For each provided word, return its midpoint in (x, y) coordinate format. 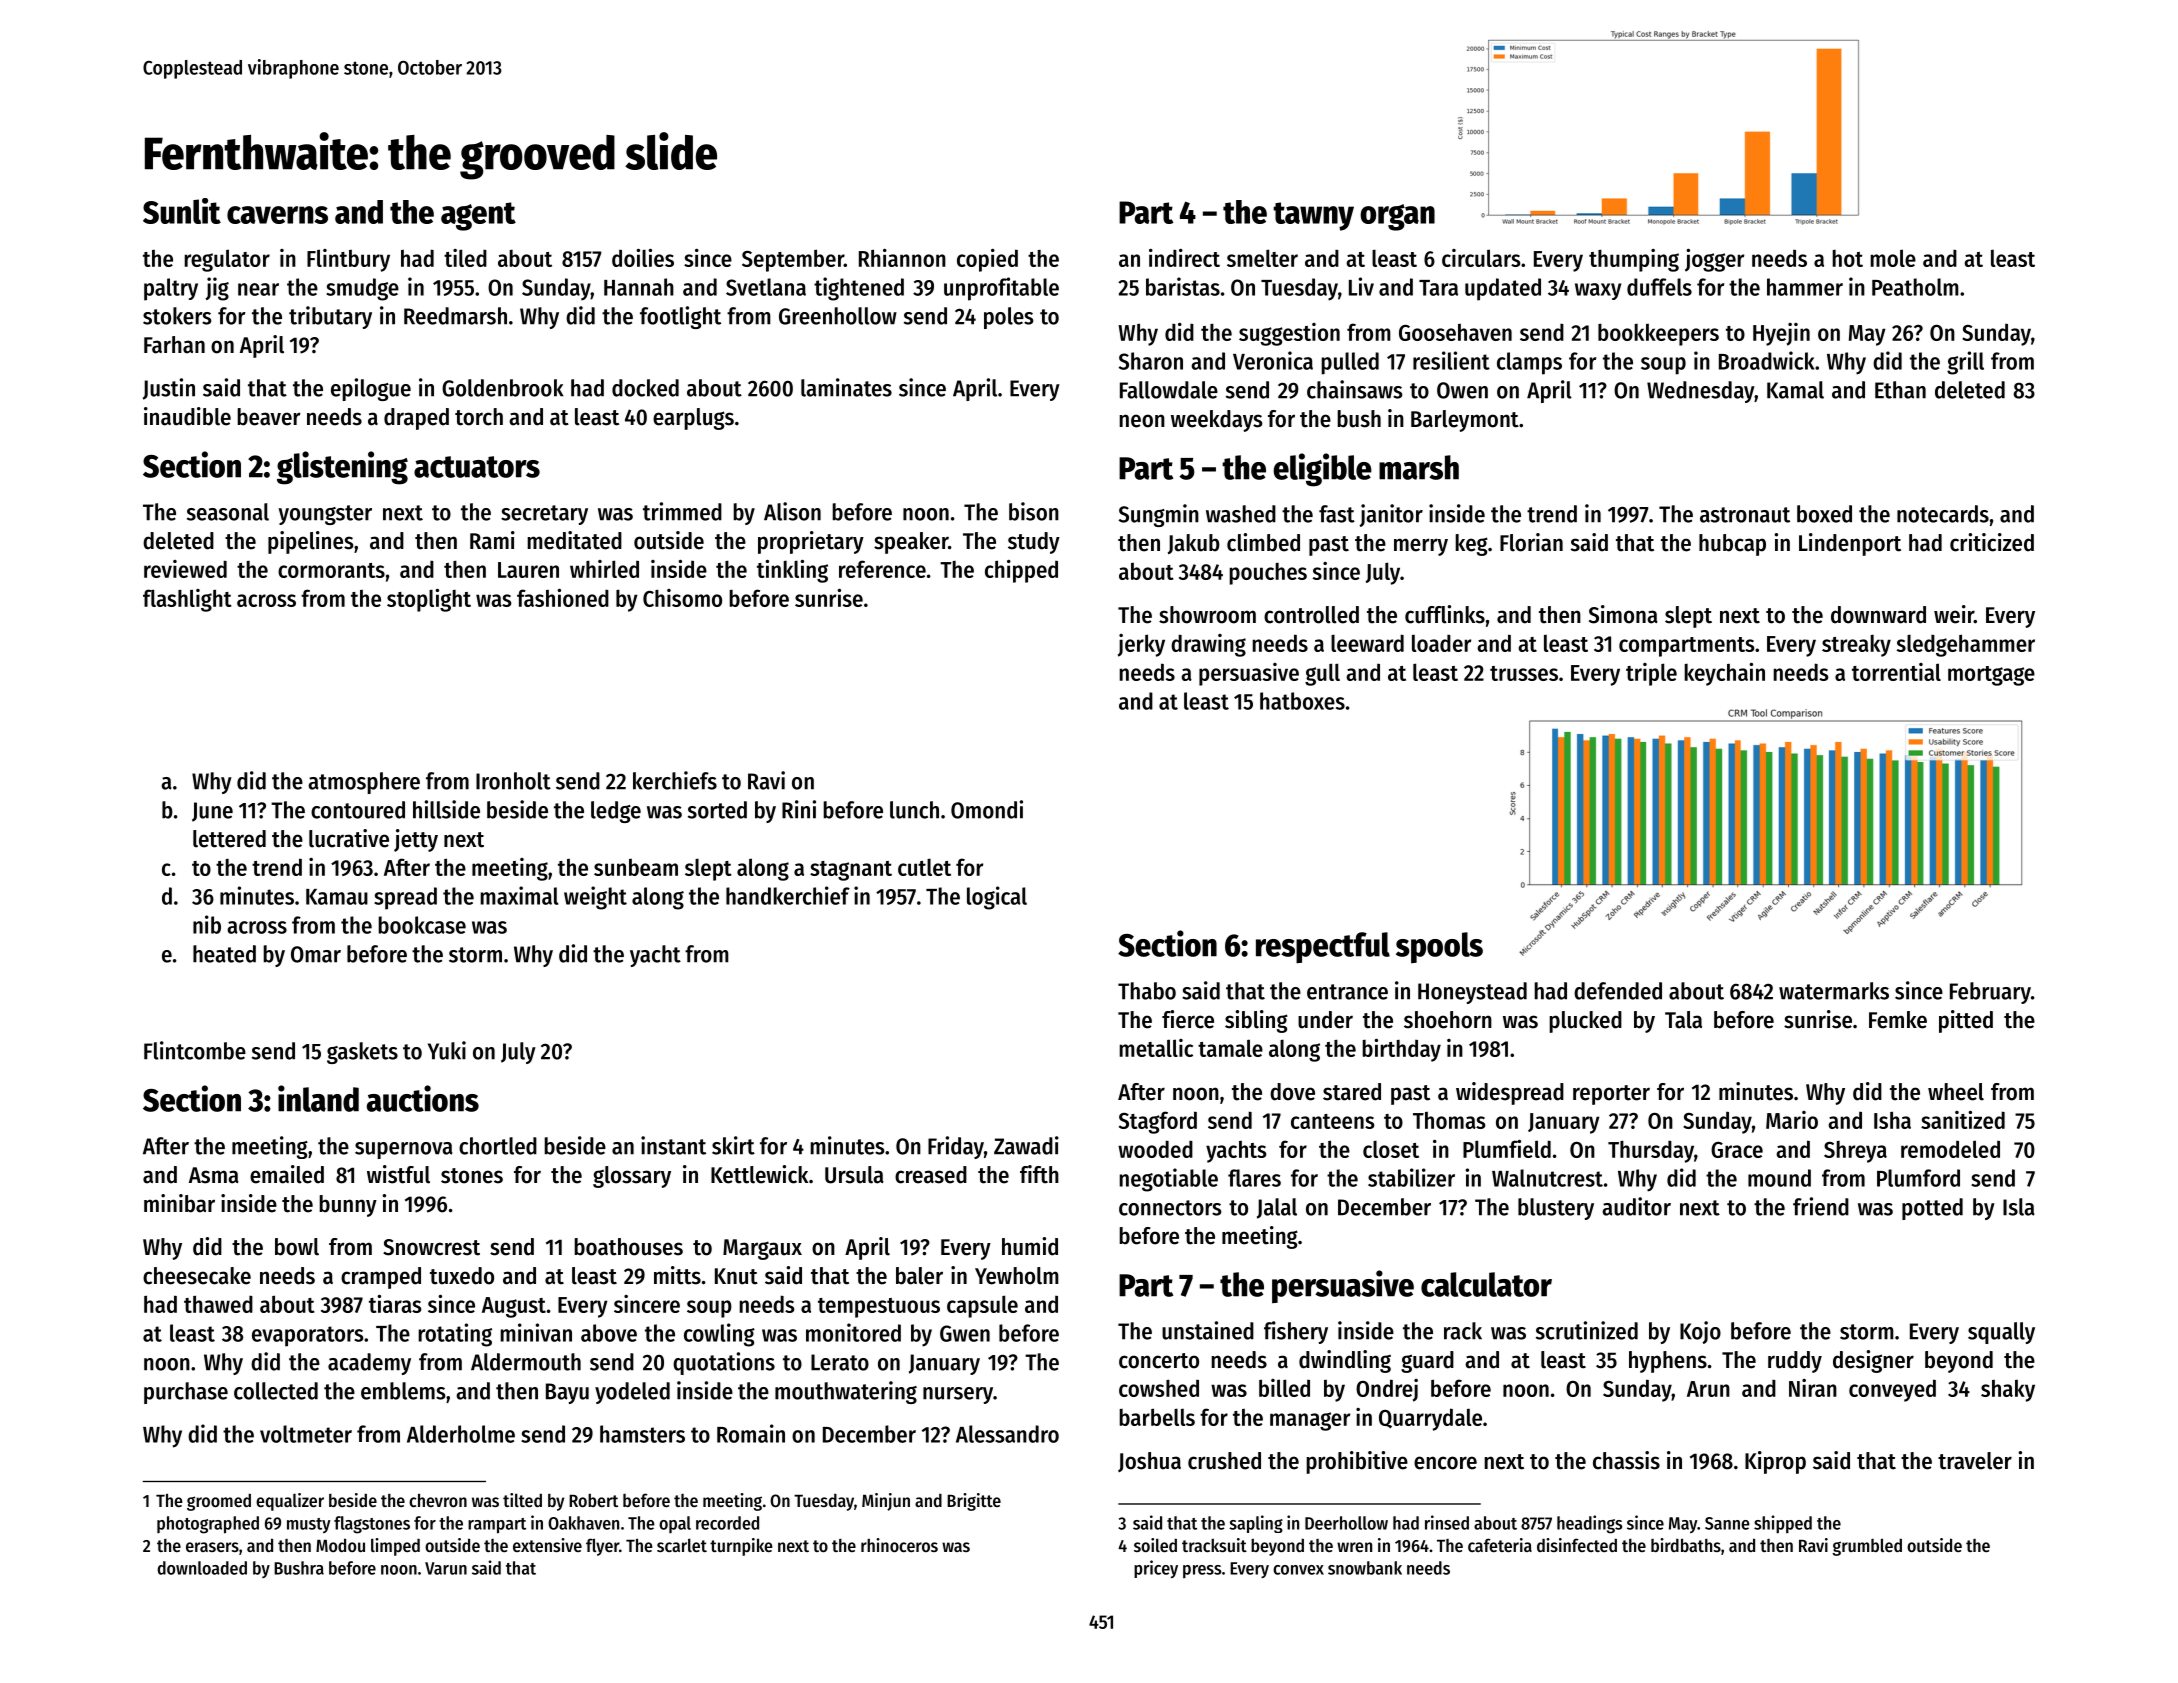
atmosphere (364, 783)
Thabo (1147, 991)
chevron (438, 1500)
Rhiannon (902, 258)
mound (1779, 1178)
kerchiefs (675, 780)
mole (1893, 258)
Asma (214, 1175)
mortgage (1991, 676)
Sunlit (182, 211)
